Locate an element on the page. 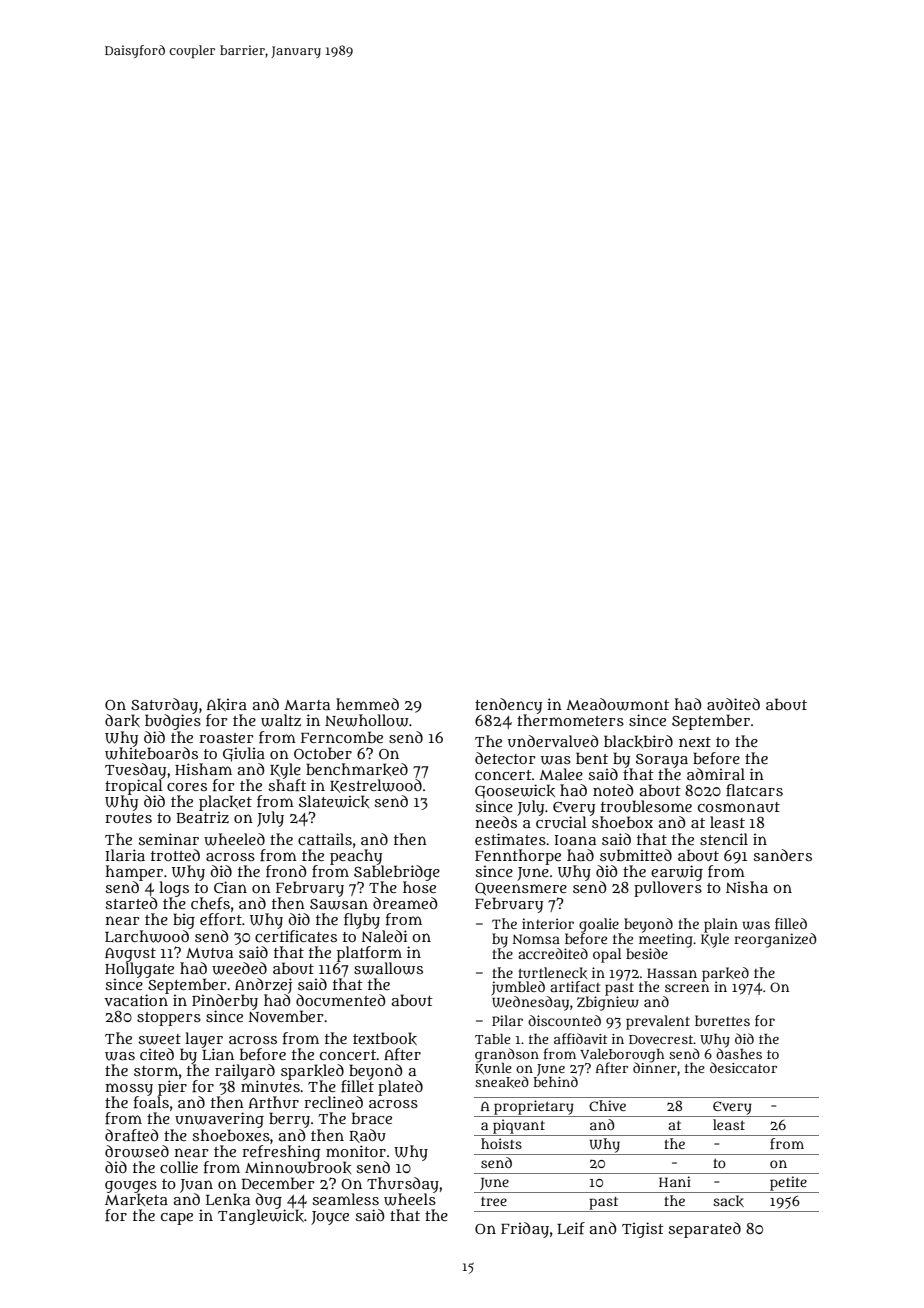  Marketa is located at coordinates (136, 1199).
